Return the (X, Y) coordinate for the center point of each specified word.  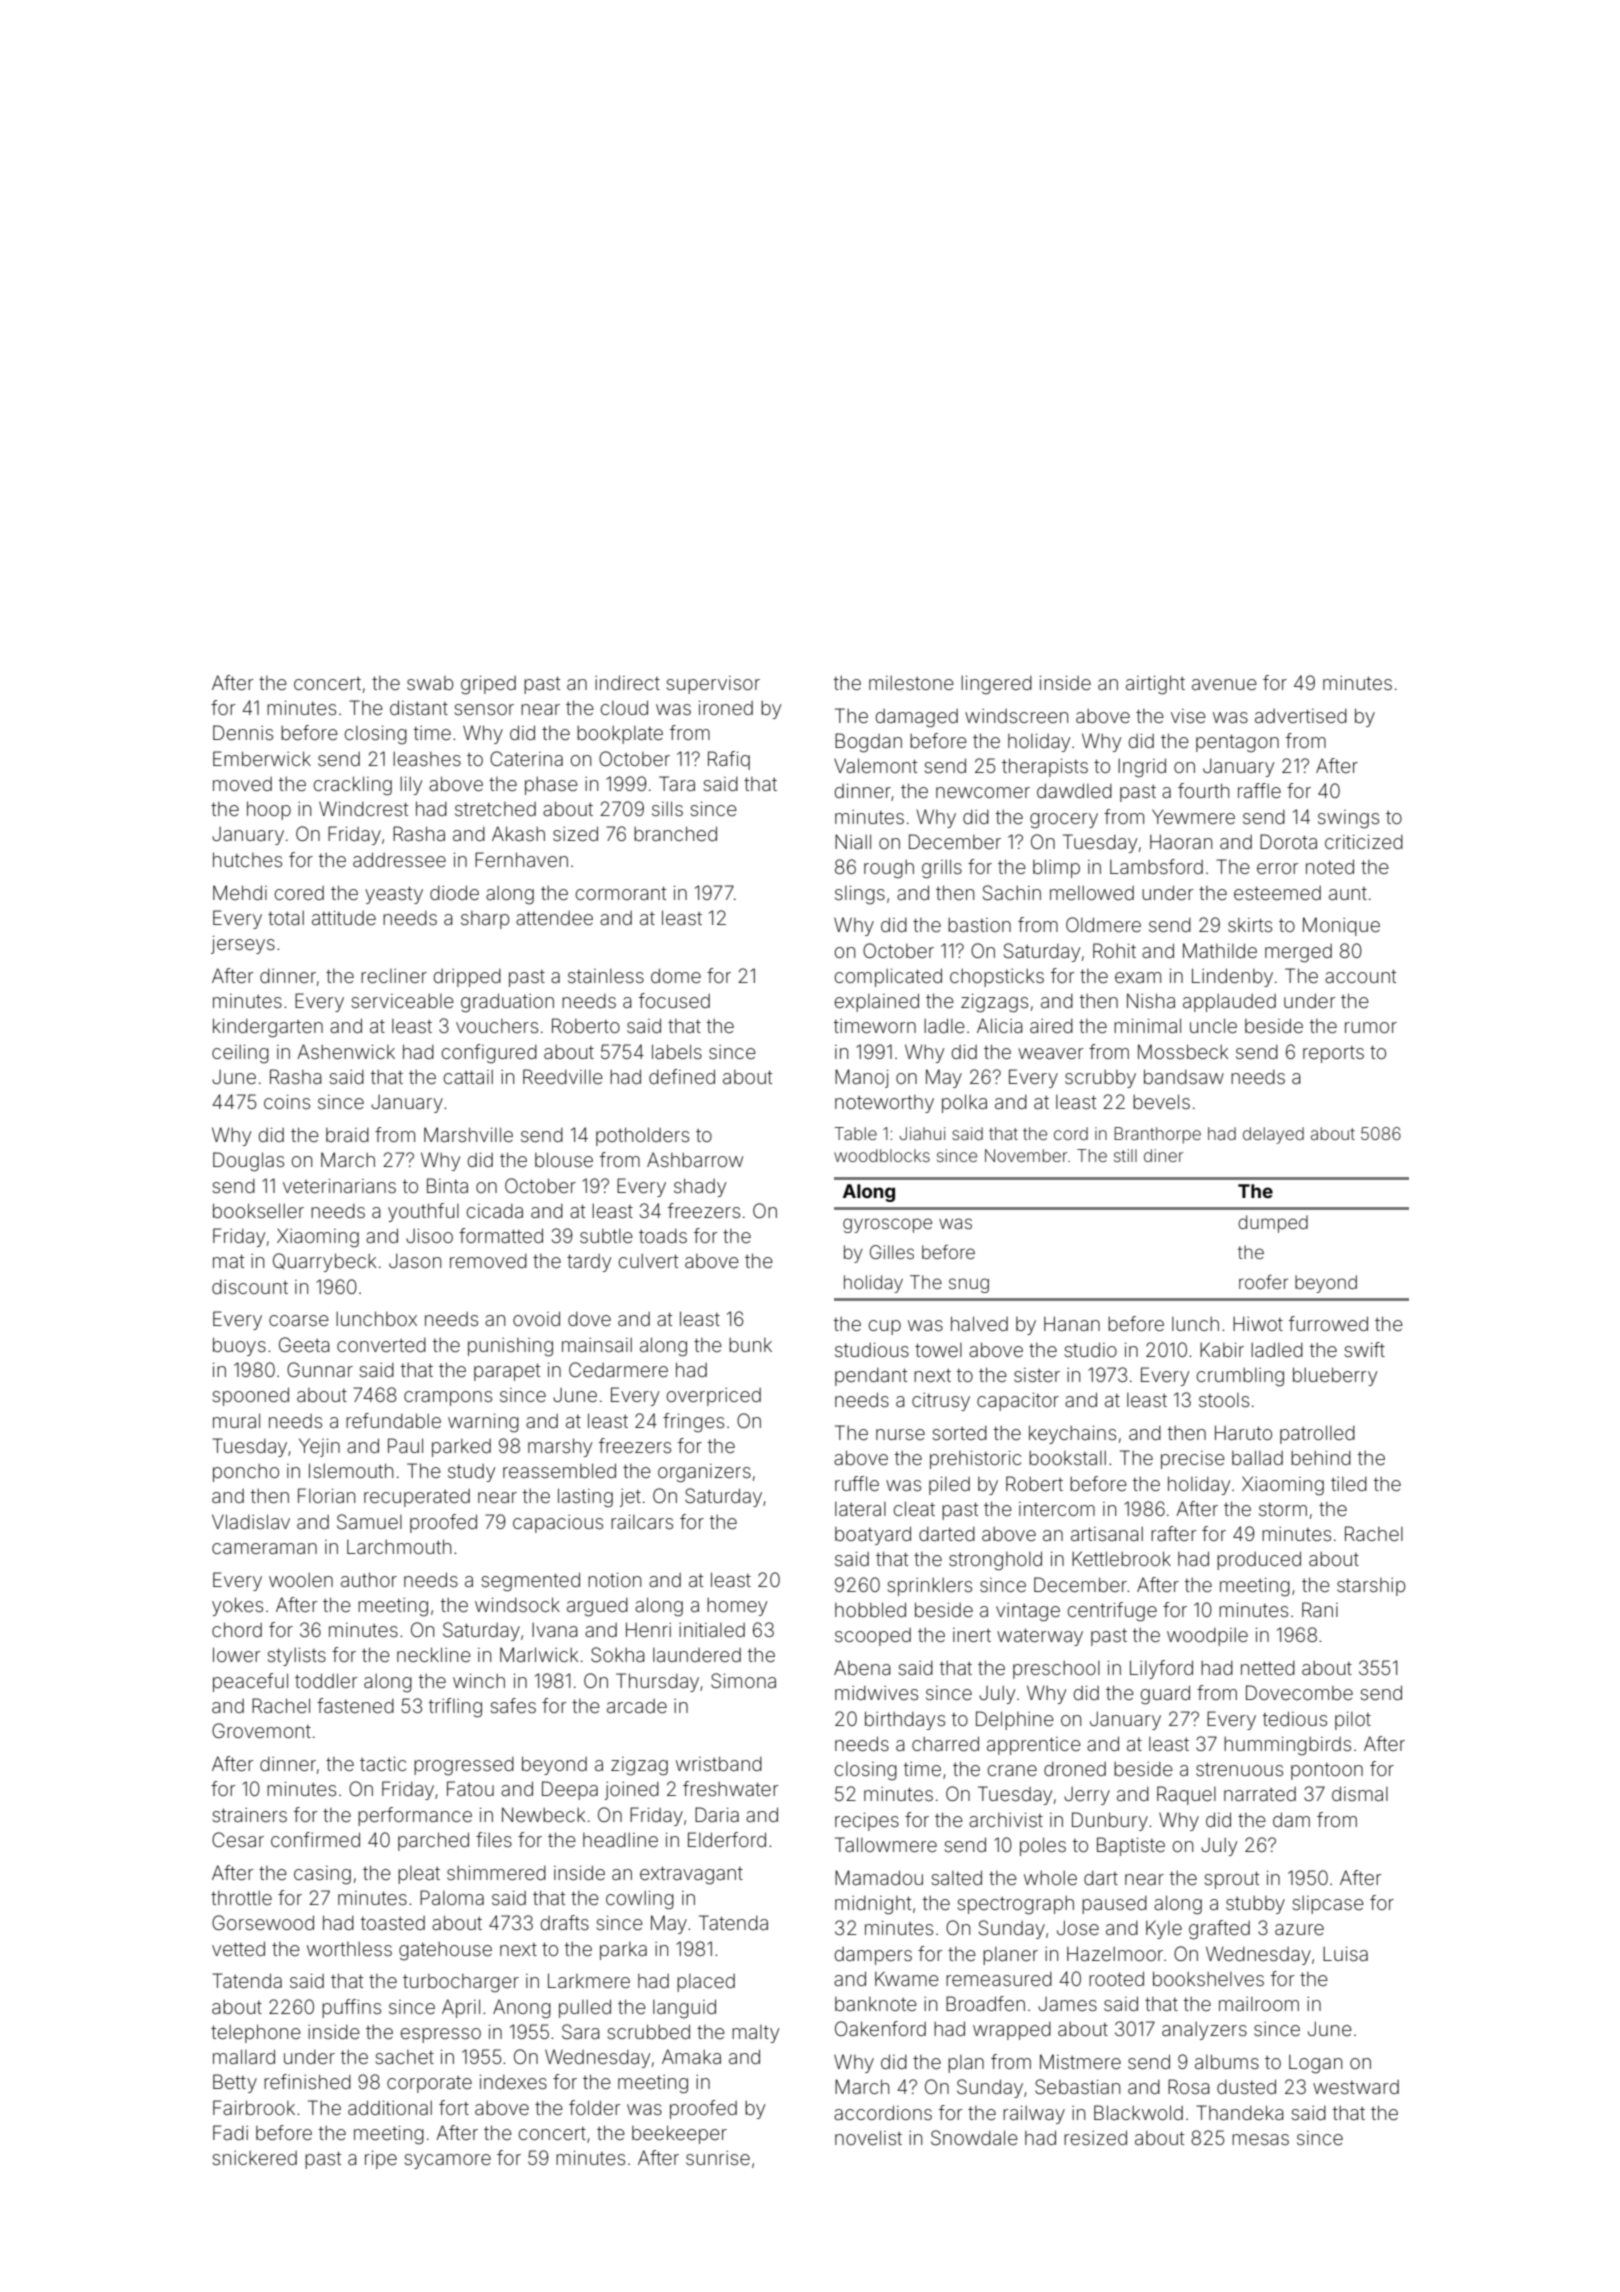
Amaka (691, 2056)
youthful (423, 1212)
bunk (750, 1345)
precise (1193, 1460)
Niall (853, 841)
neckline (434, 1654)
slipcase (1328, 1905)
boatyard (873, 1535)
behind (1321, 1458)
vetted (238, 1948)
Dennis (243, 732)
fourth (1203, 790)
